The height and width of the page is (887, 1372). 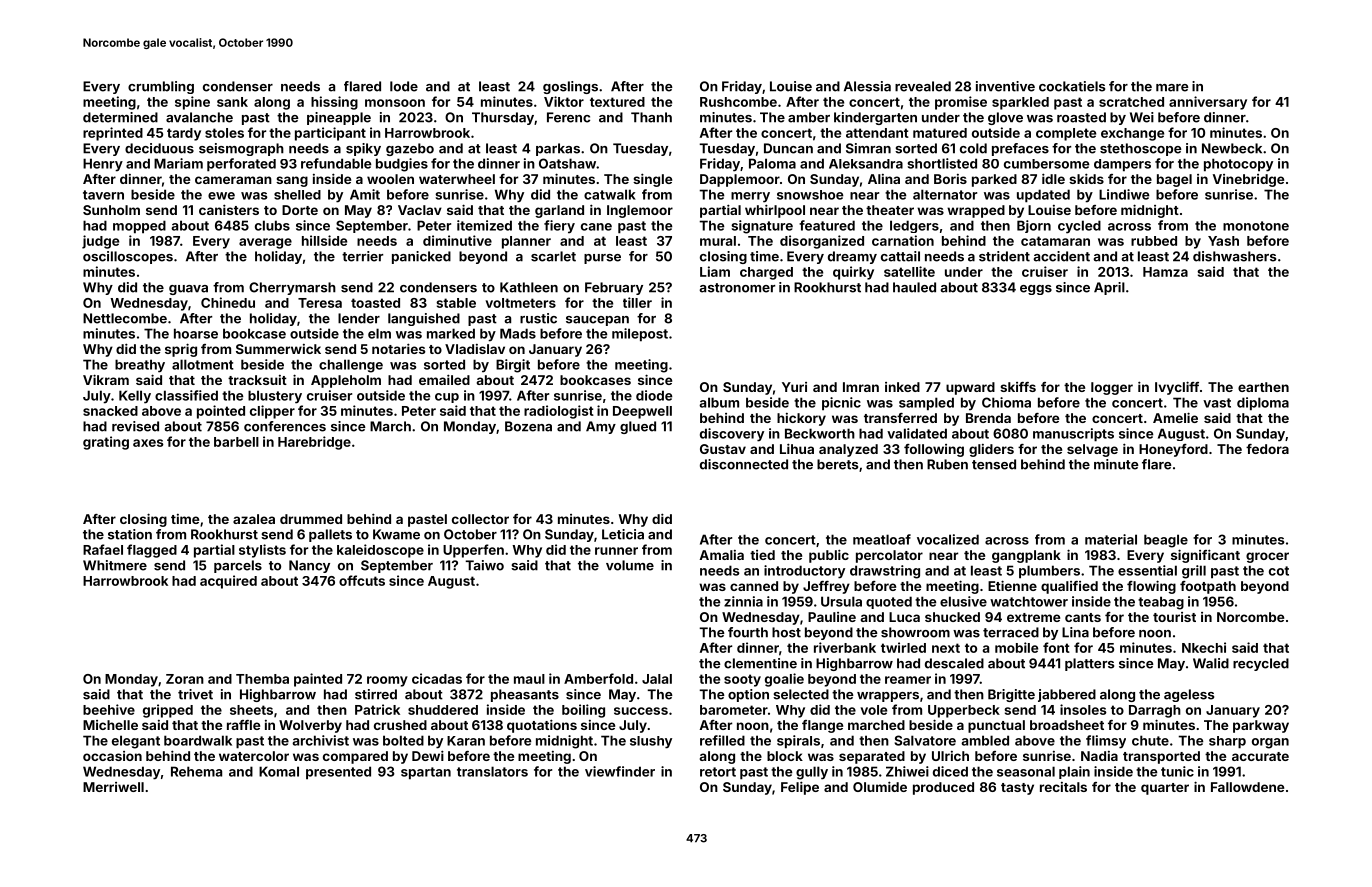 What do you see at coordinates (1154, 241) in the page?
I see `rubbed` at bounding box center [1154, 241].
